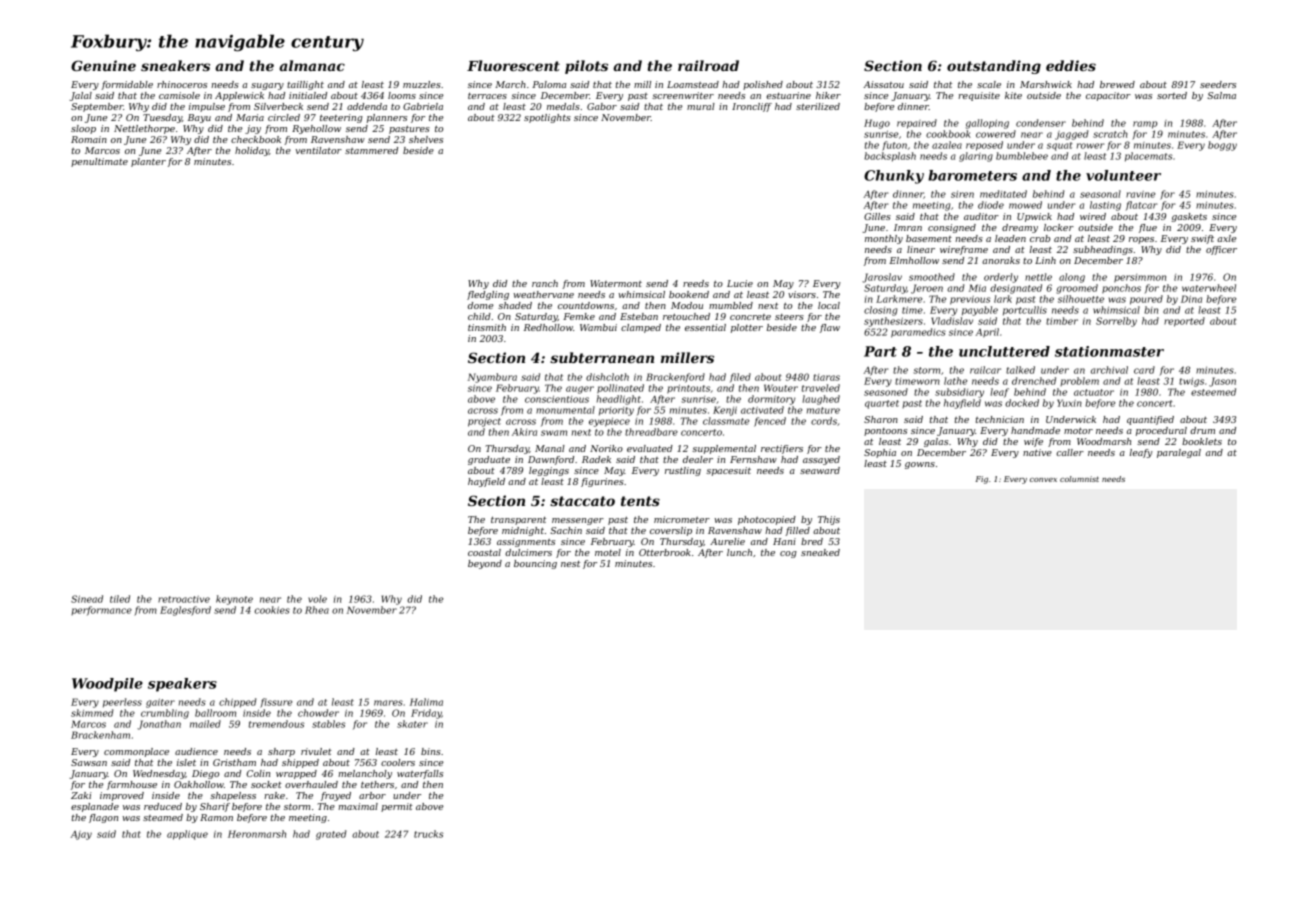 This screenshot has height=924, width=1308. I want to click on Akira, so click(524, 432).
